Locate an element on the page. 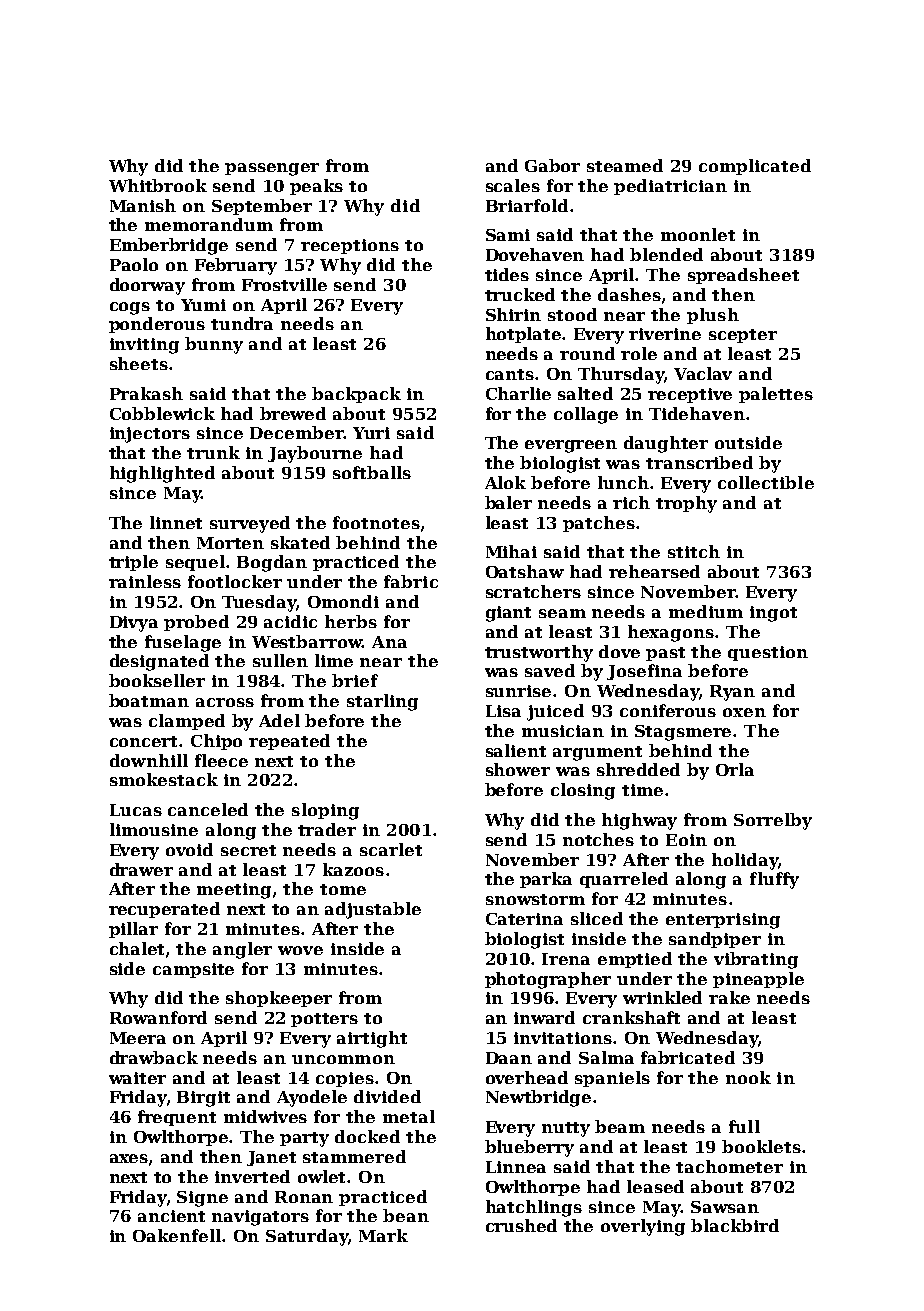 The image size is (924, 1311). campsite is located at coordinates (193, 970).
